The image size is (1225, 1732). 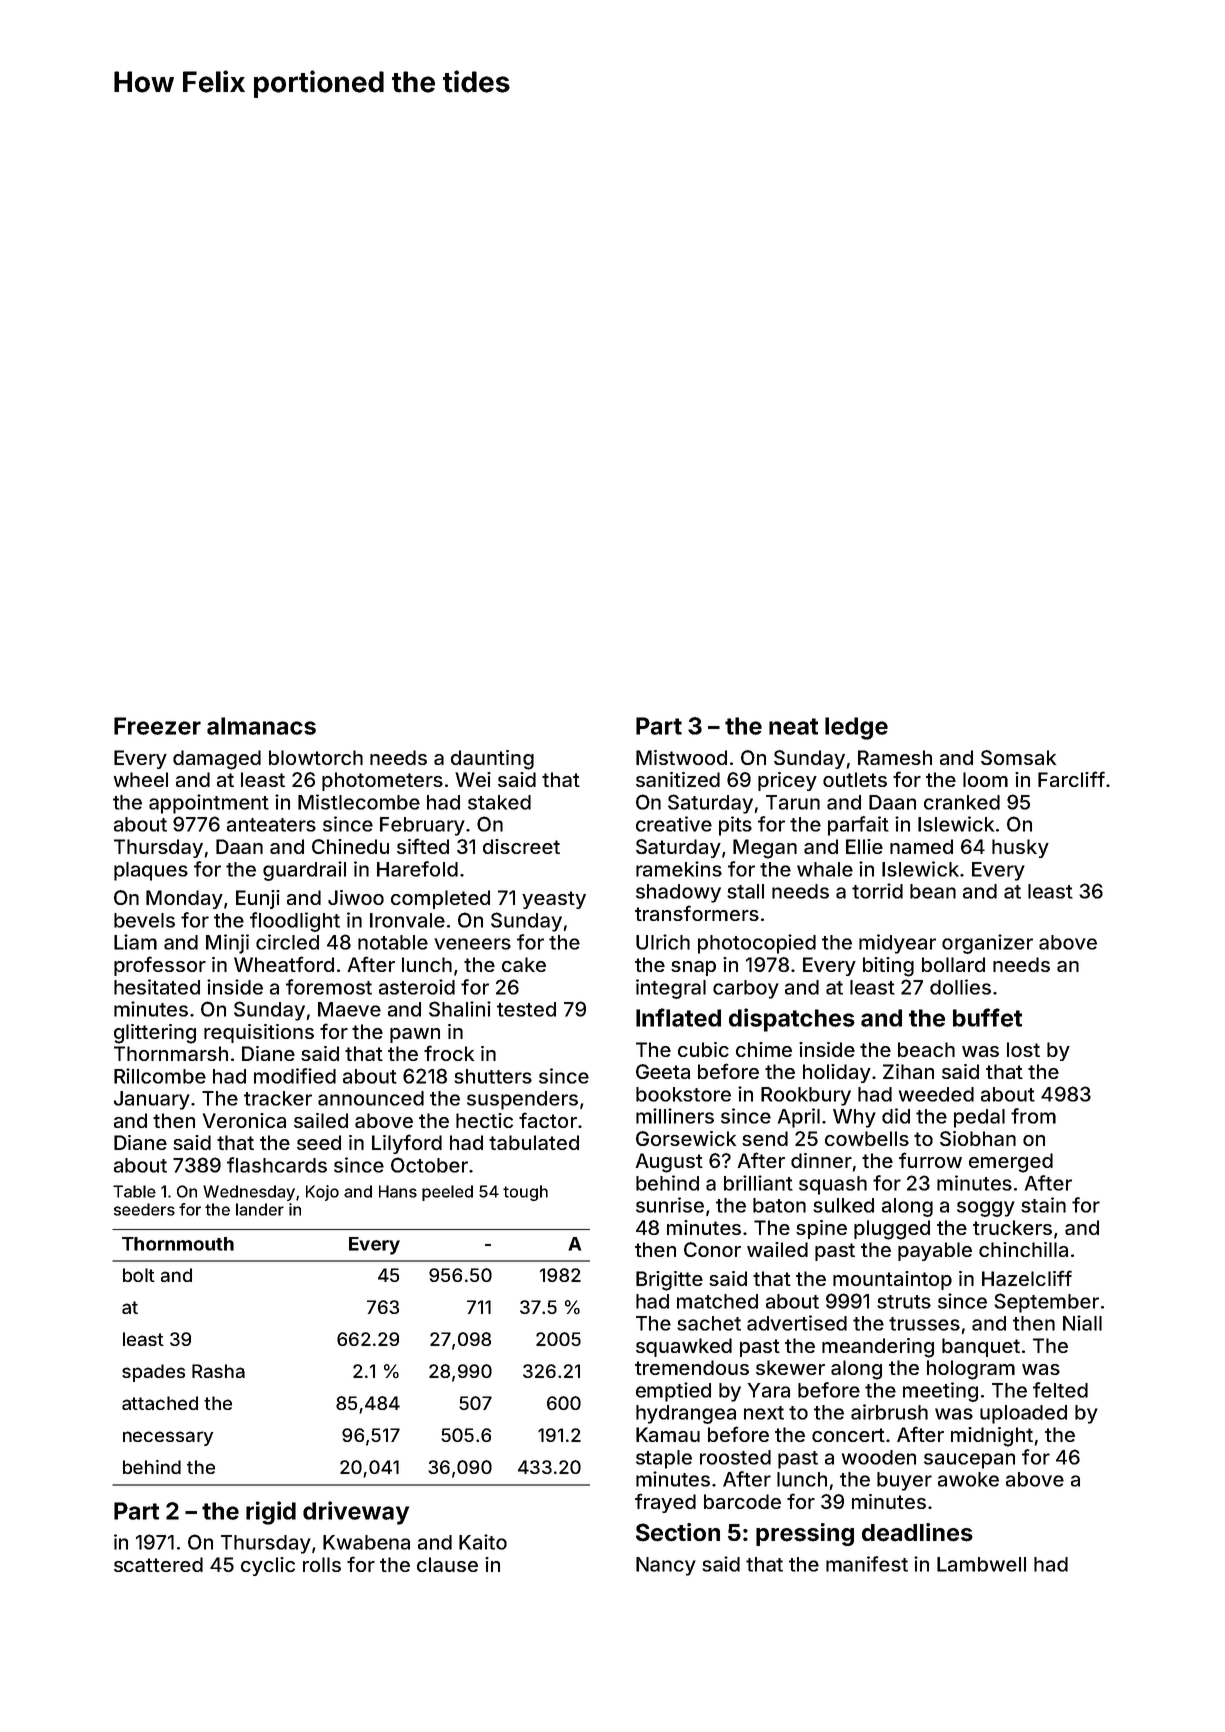 I want to click on scattered, so click(x=158, y=1564).
